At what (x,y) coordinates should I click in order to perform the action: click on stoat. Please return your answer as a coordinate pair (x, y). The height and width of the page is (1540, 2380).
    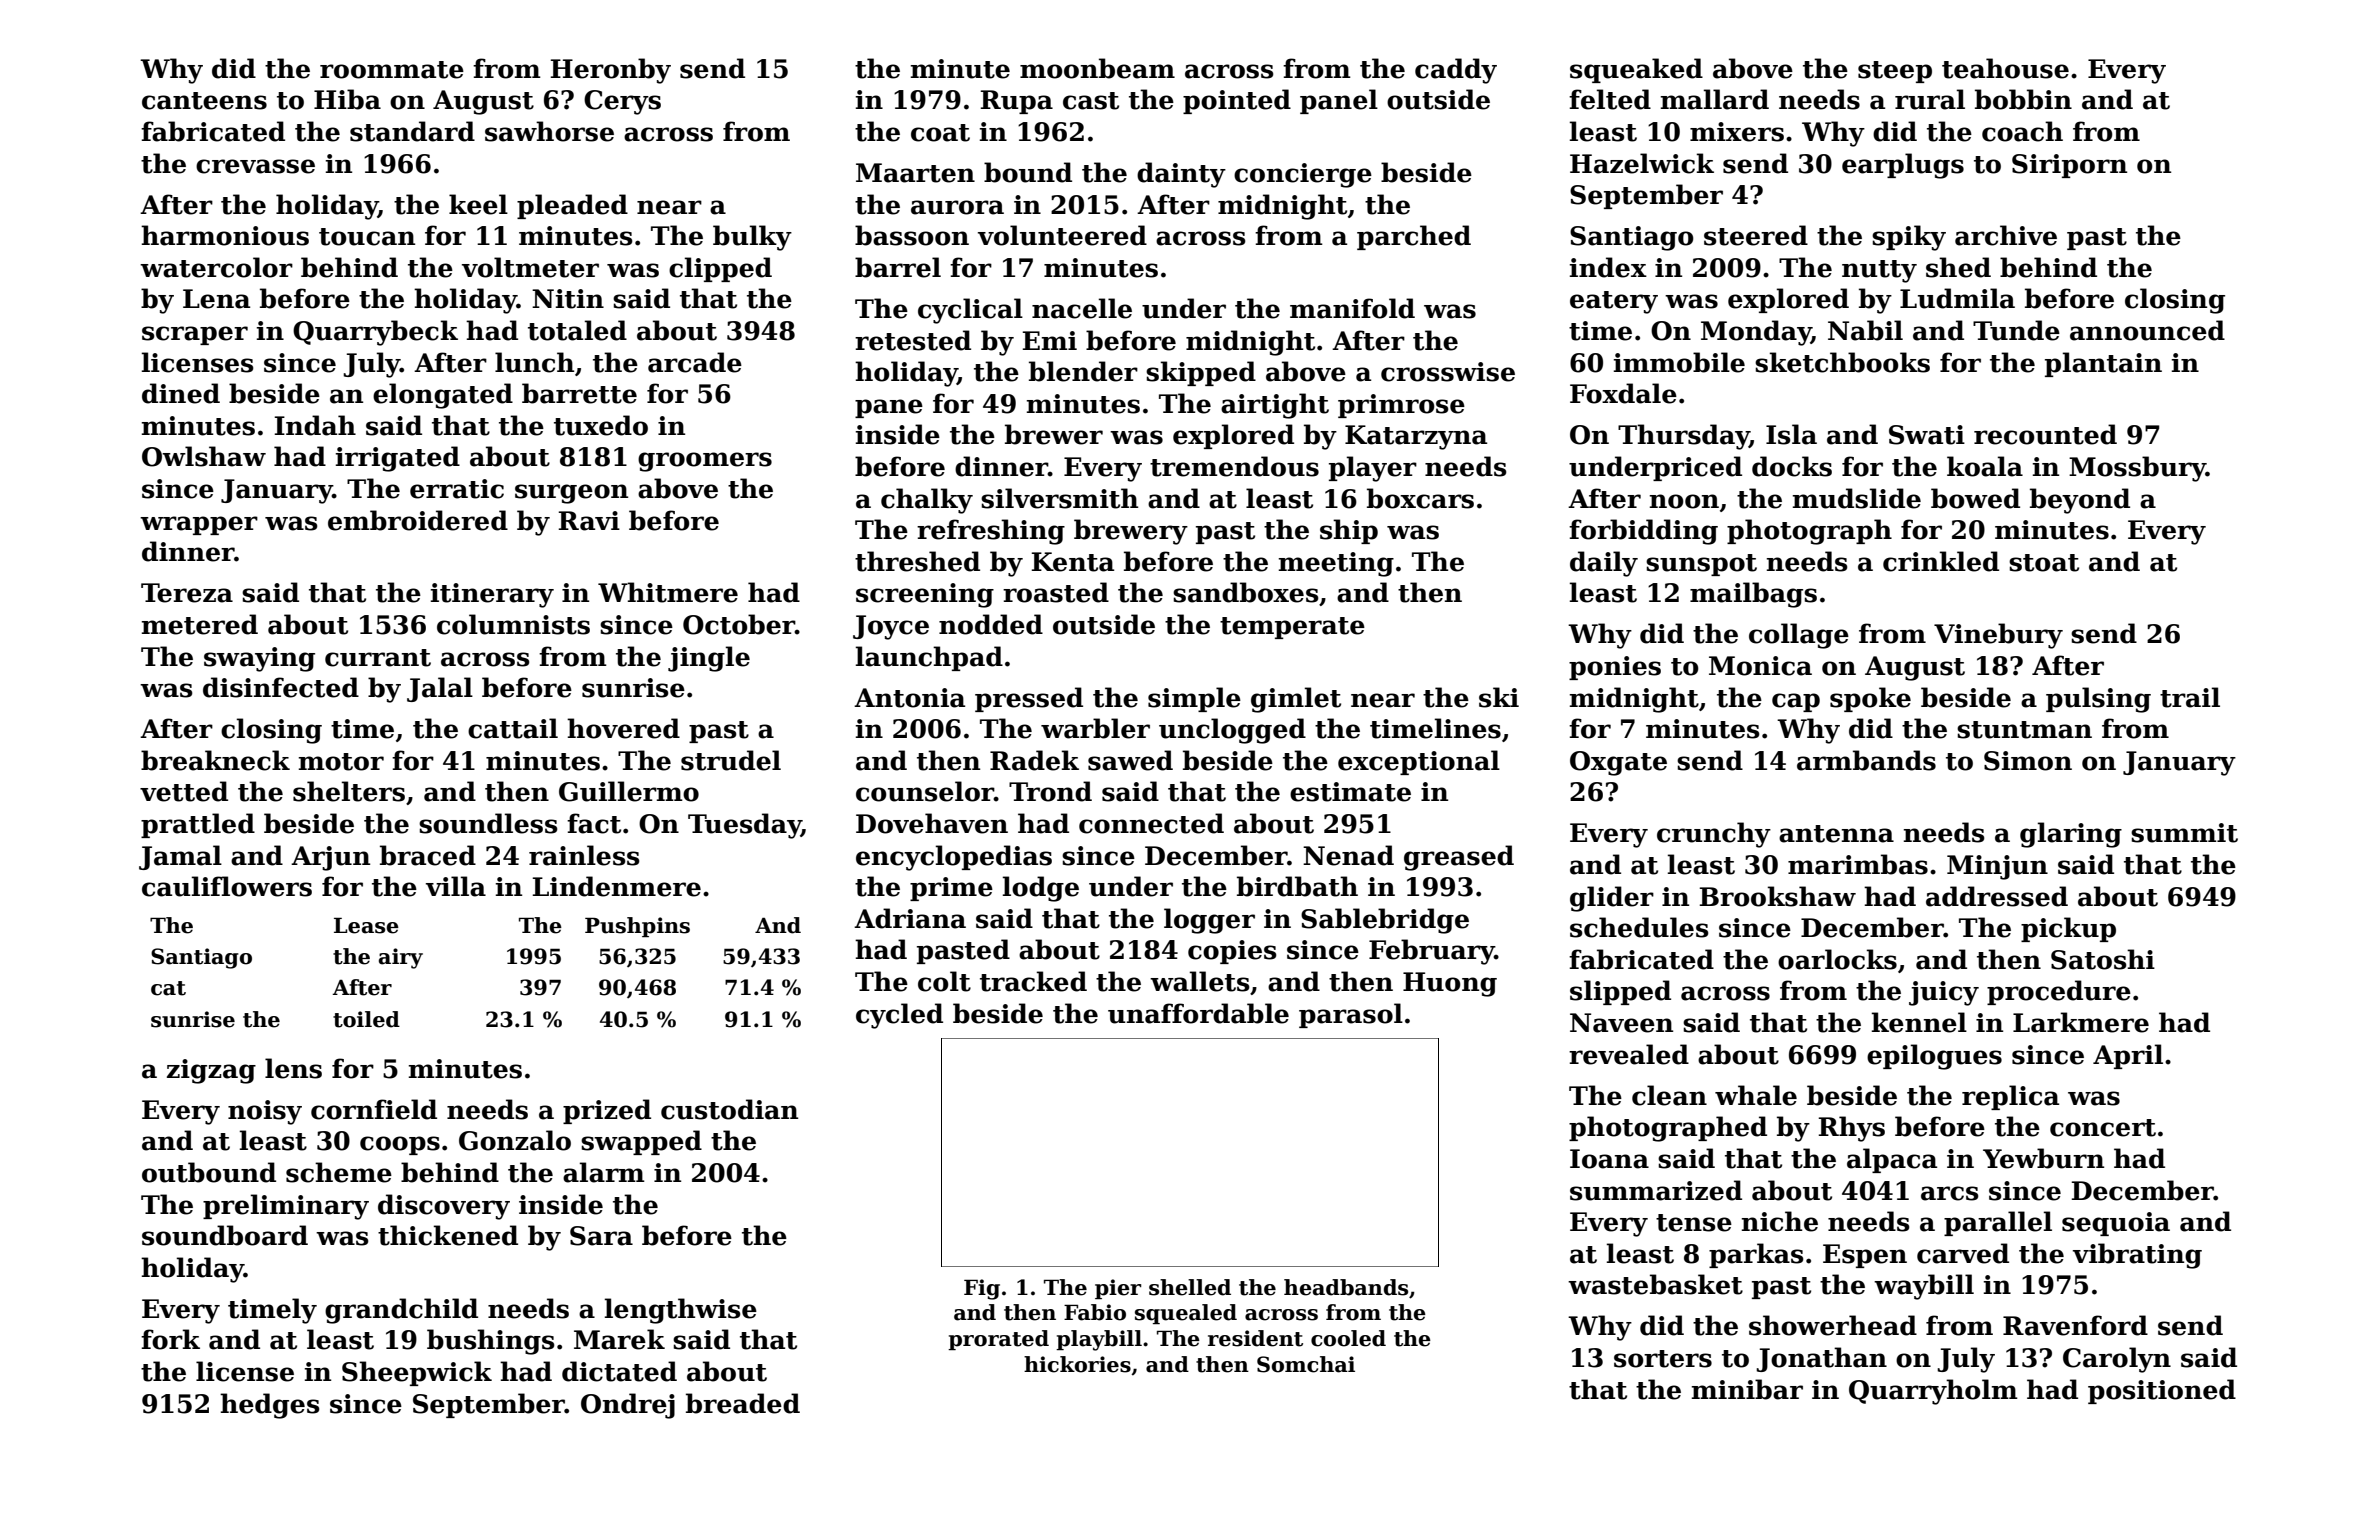
    Looking at the image, I should click on (2044, 563).
